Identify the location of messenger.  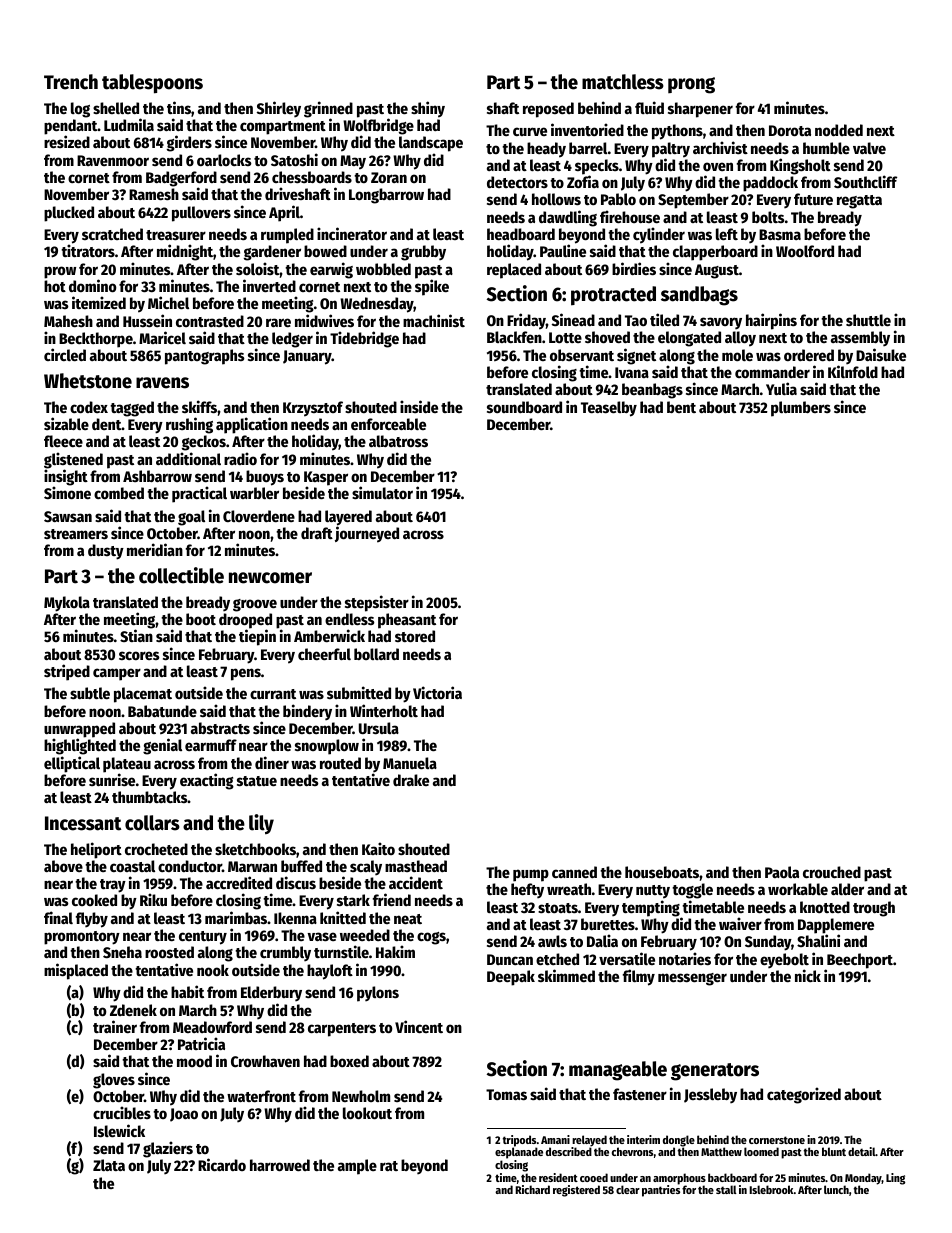
(692, 979).
